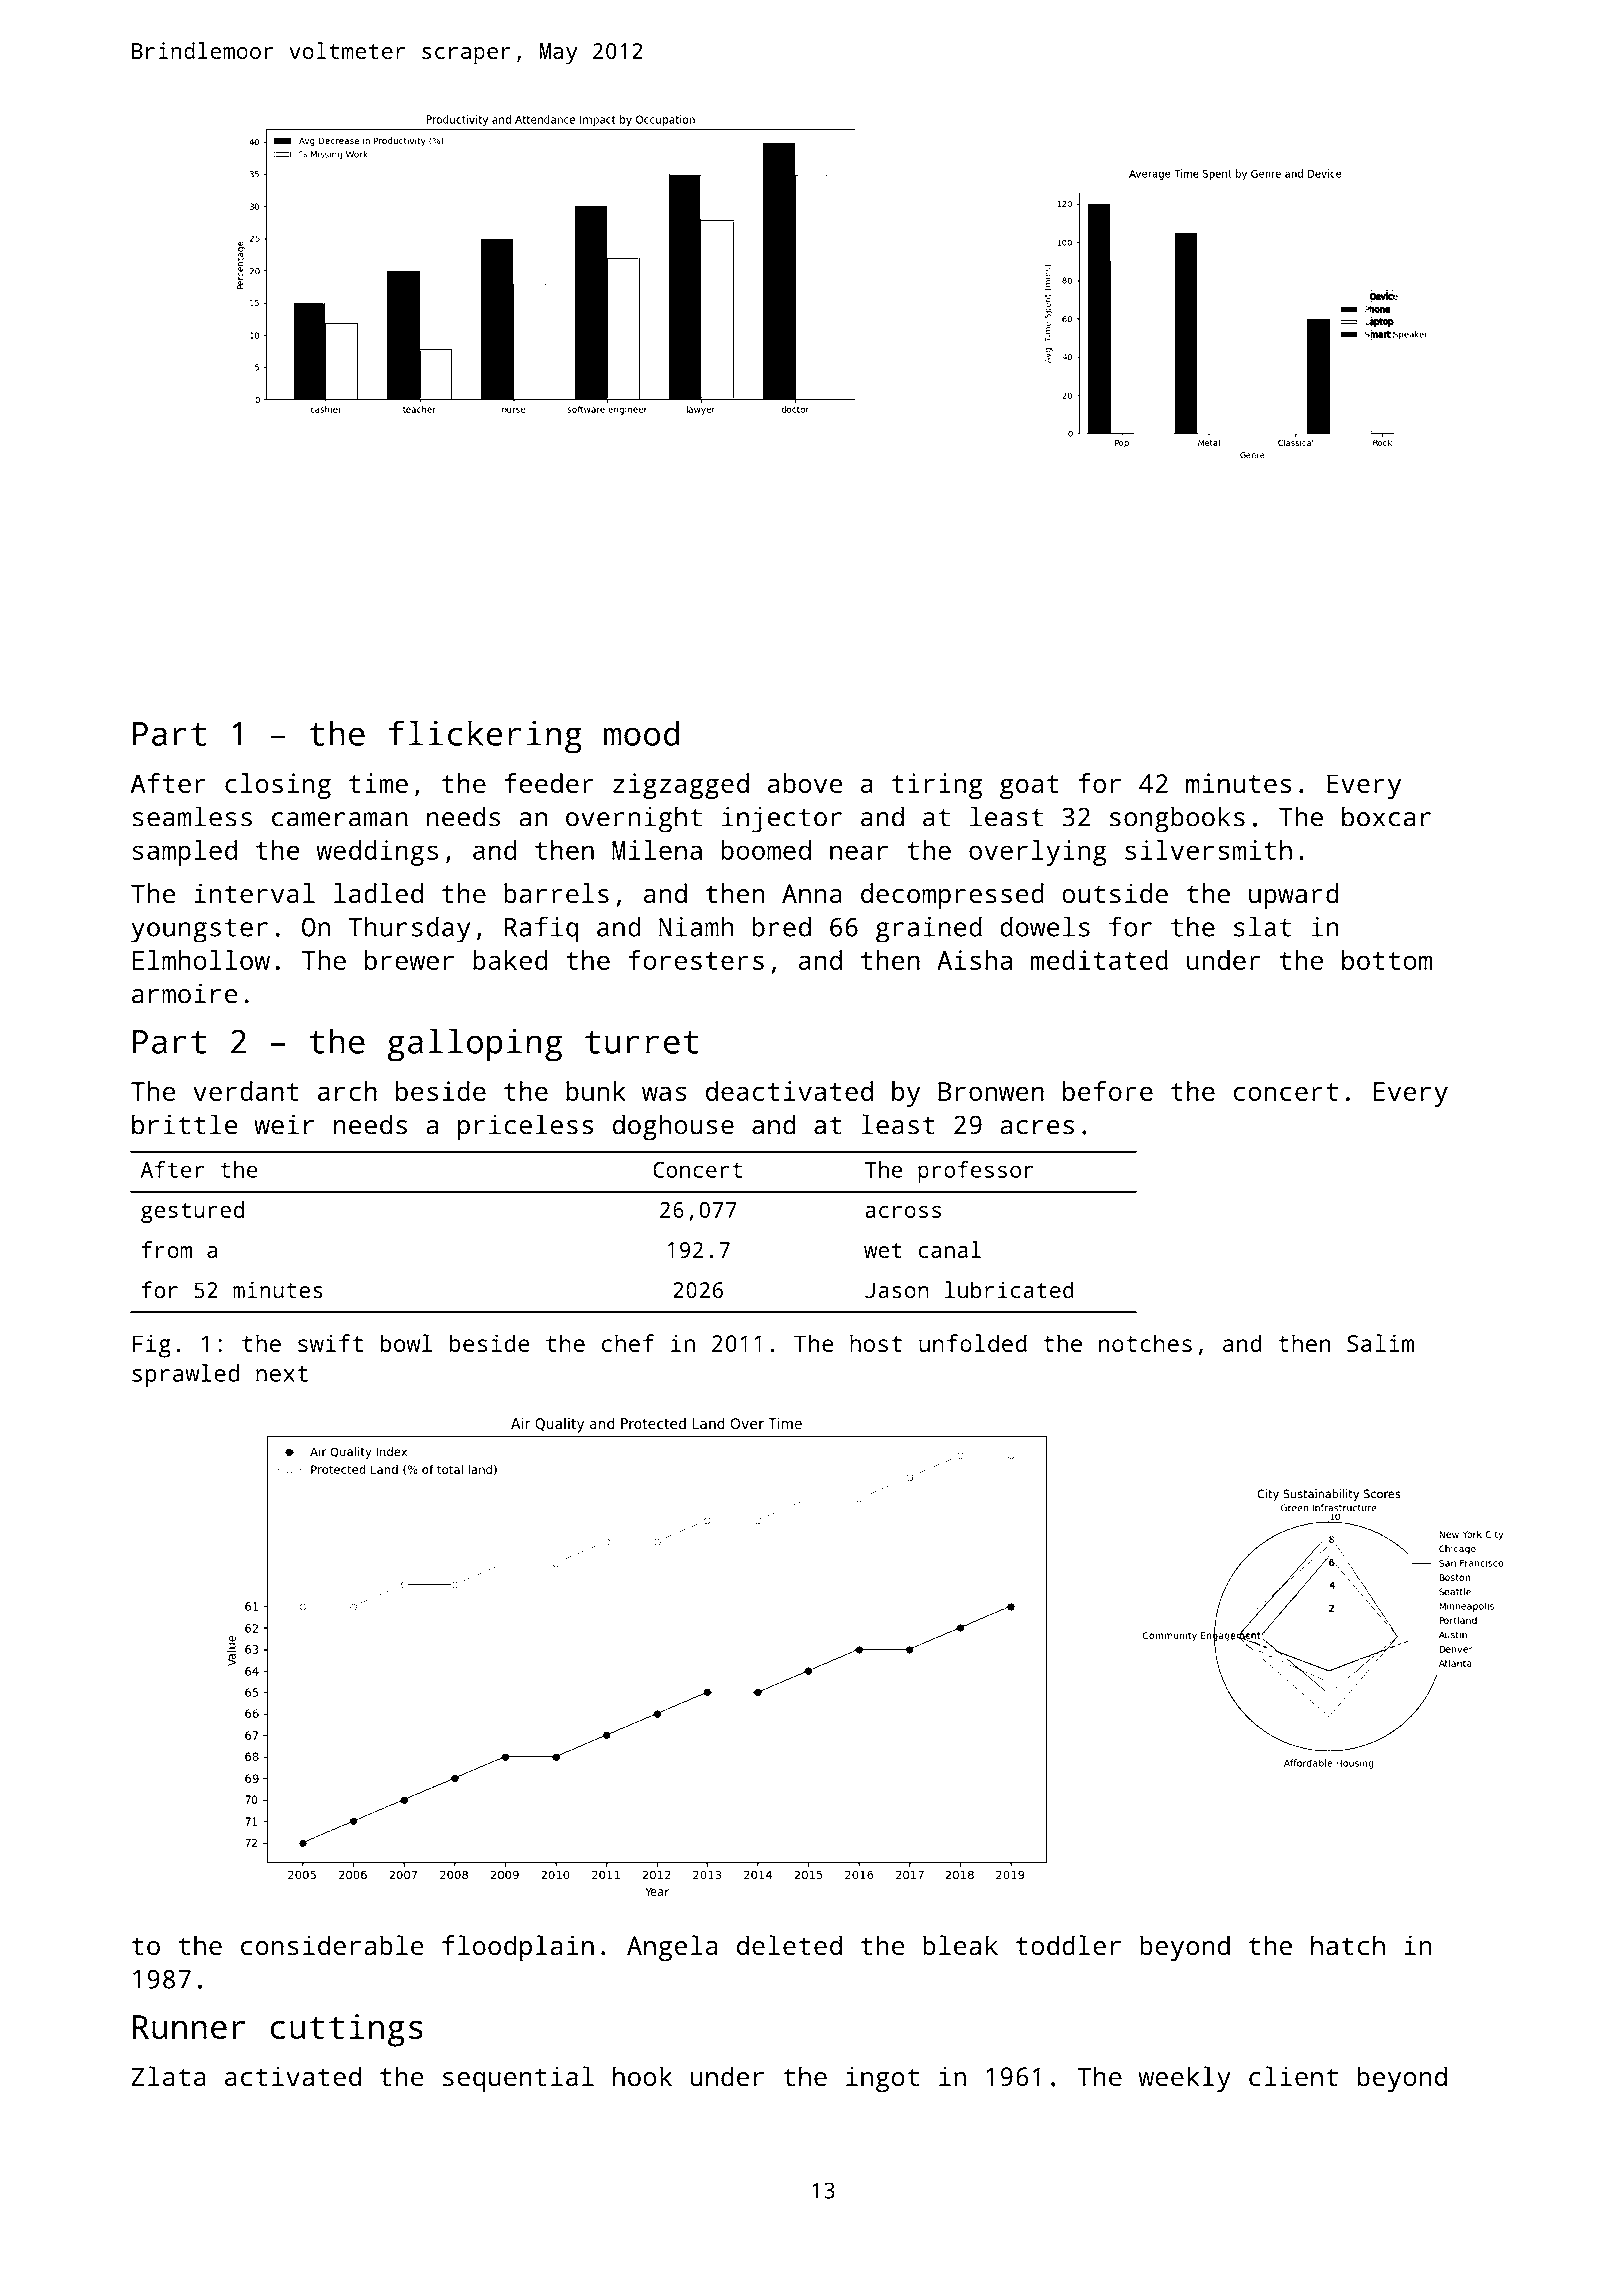 Image resolution: width=1620 pixels, height=2292 pixels. I want to click on considerable, so click(332, 1945).
